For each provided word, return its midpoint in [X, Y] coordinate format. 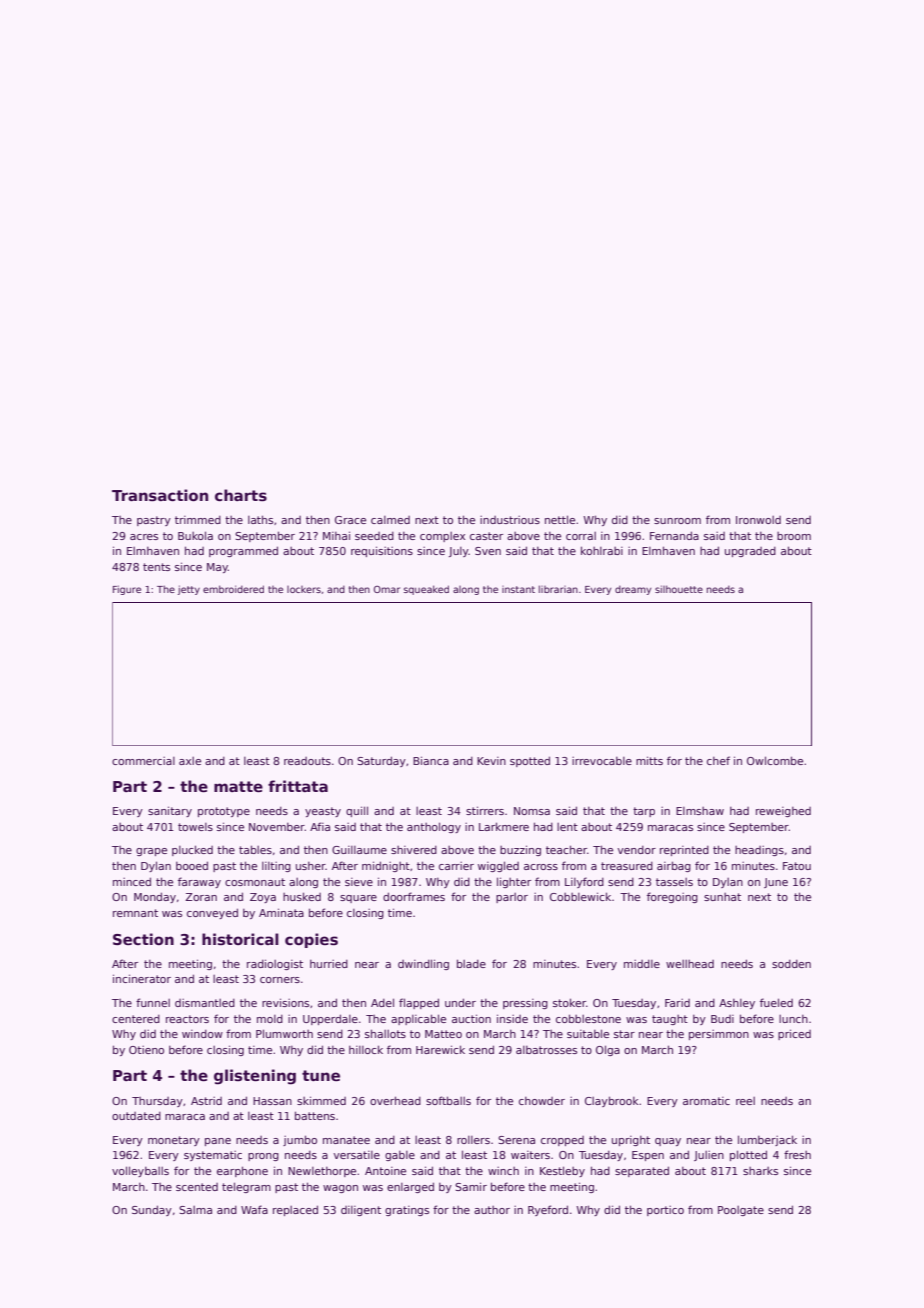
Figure [127, 590]
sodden [791, 964]
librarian [558, 589]
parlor [512, 898]
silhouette [679, 589]
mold [270, 1019]
